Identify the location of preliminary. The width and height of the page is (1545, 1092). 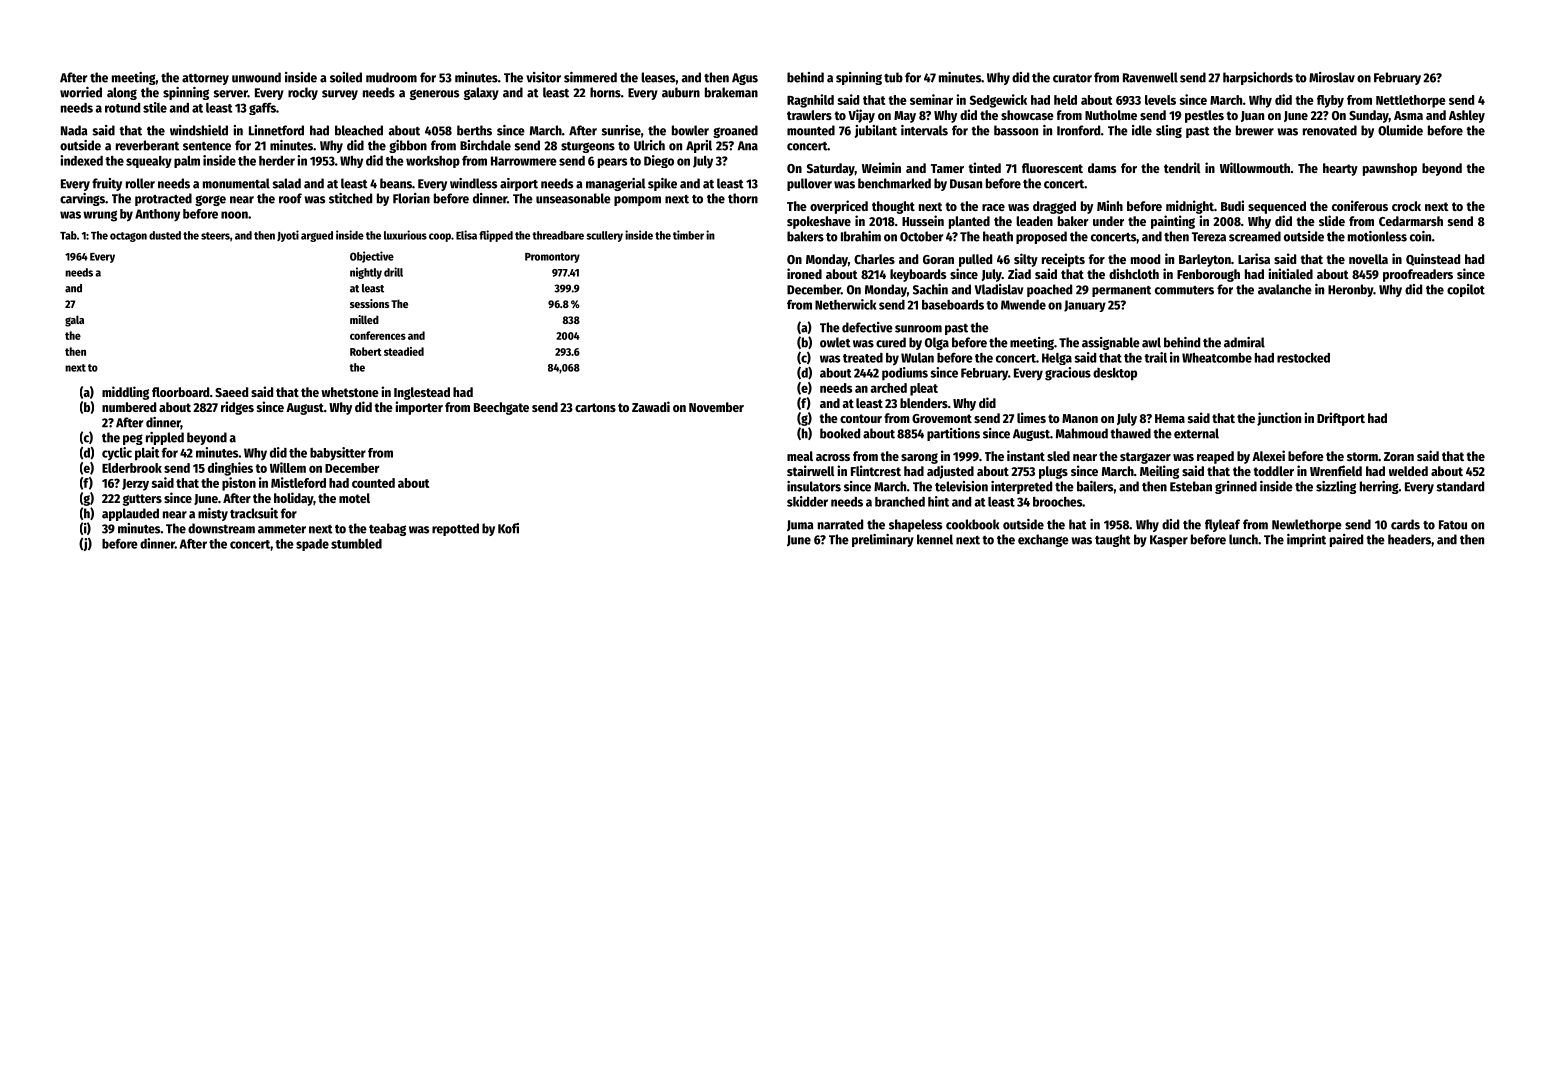
(883, 540).
